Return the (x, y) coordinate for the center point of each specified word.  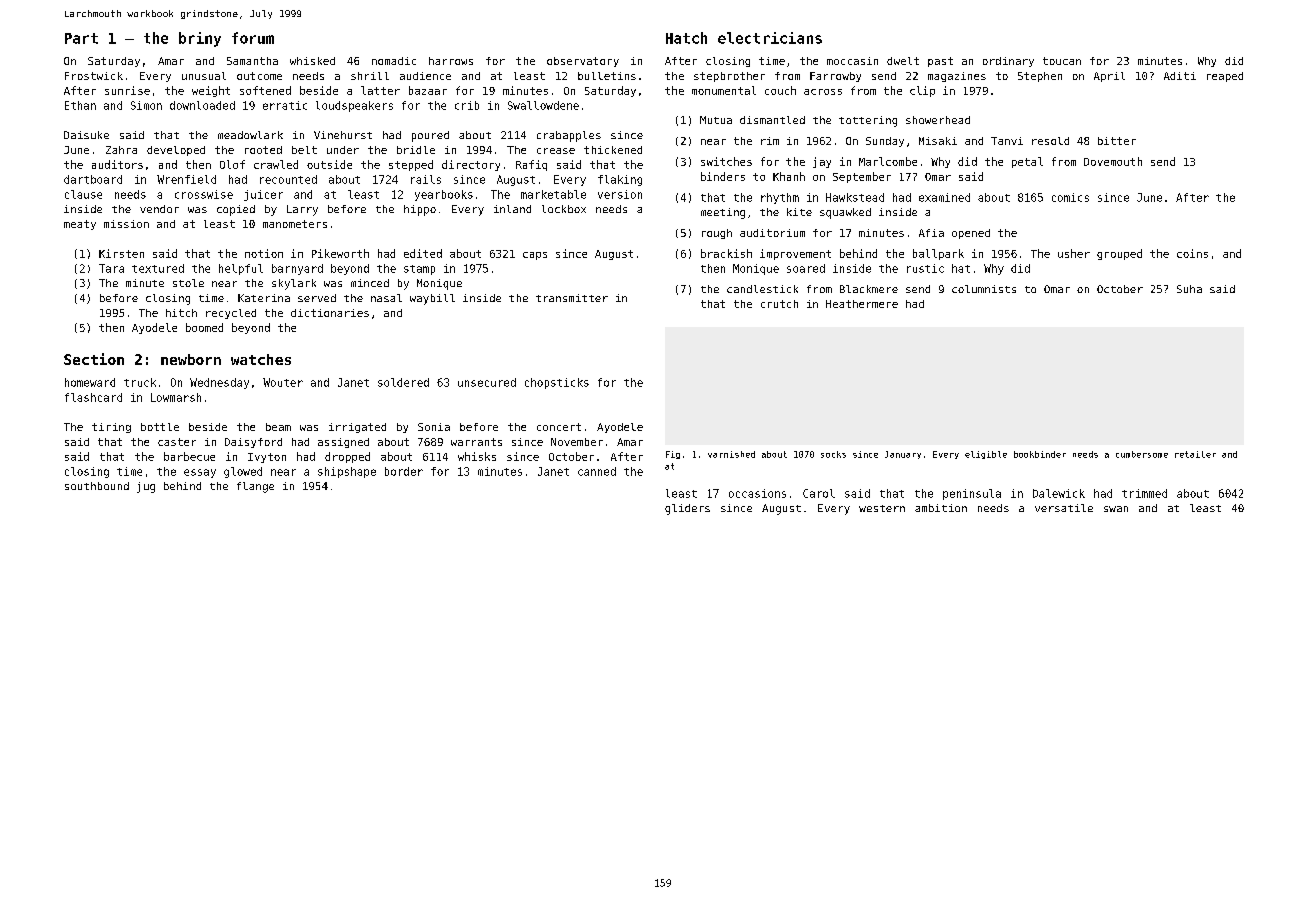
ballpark (938, 254)
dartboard (93, 179)
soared (806, 268)
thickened (613, 150)
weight (211, 91)
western (882, 508)
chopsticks (557, 383)
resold (1050, 141)
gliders (687, 509)
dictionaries (330, 313)
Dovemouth (1113, 161)
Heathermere (862, 304)
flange (255, 487)
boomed (204, 327)
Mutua (716, 120)
